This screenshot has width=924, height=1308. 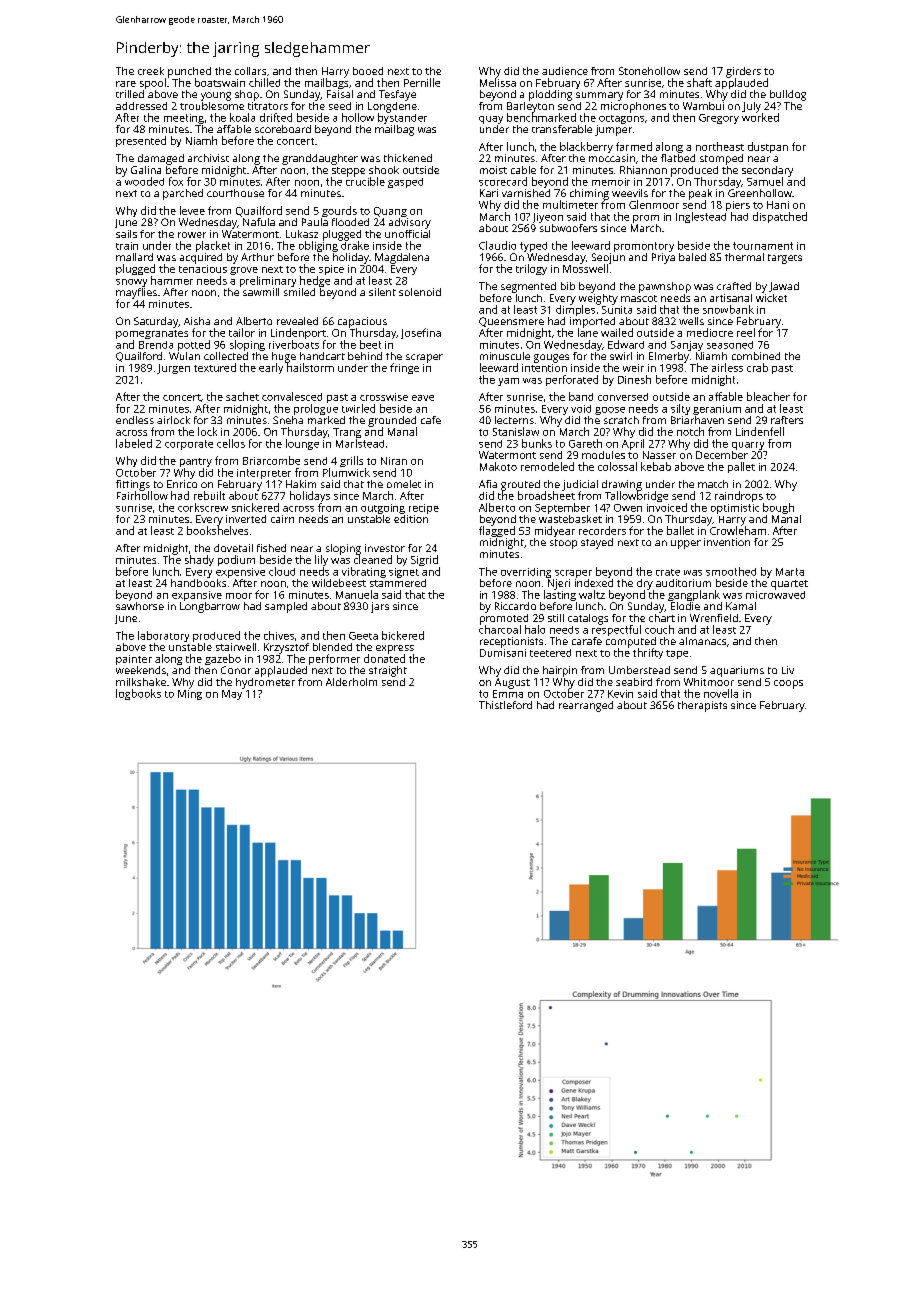 What do you see at coordinates (284, 357) in the screenshot?
I see `huge` at bounding box center [284, 357].
